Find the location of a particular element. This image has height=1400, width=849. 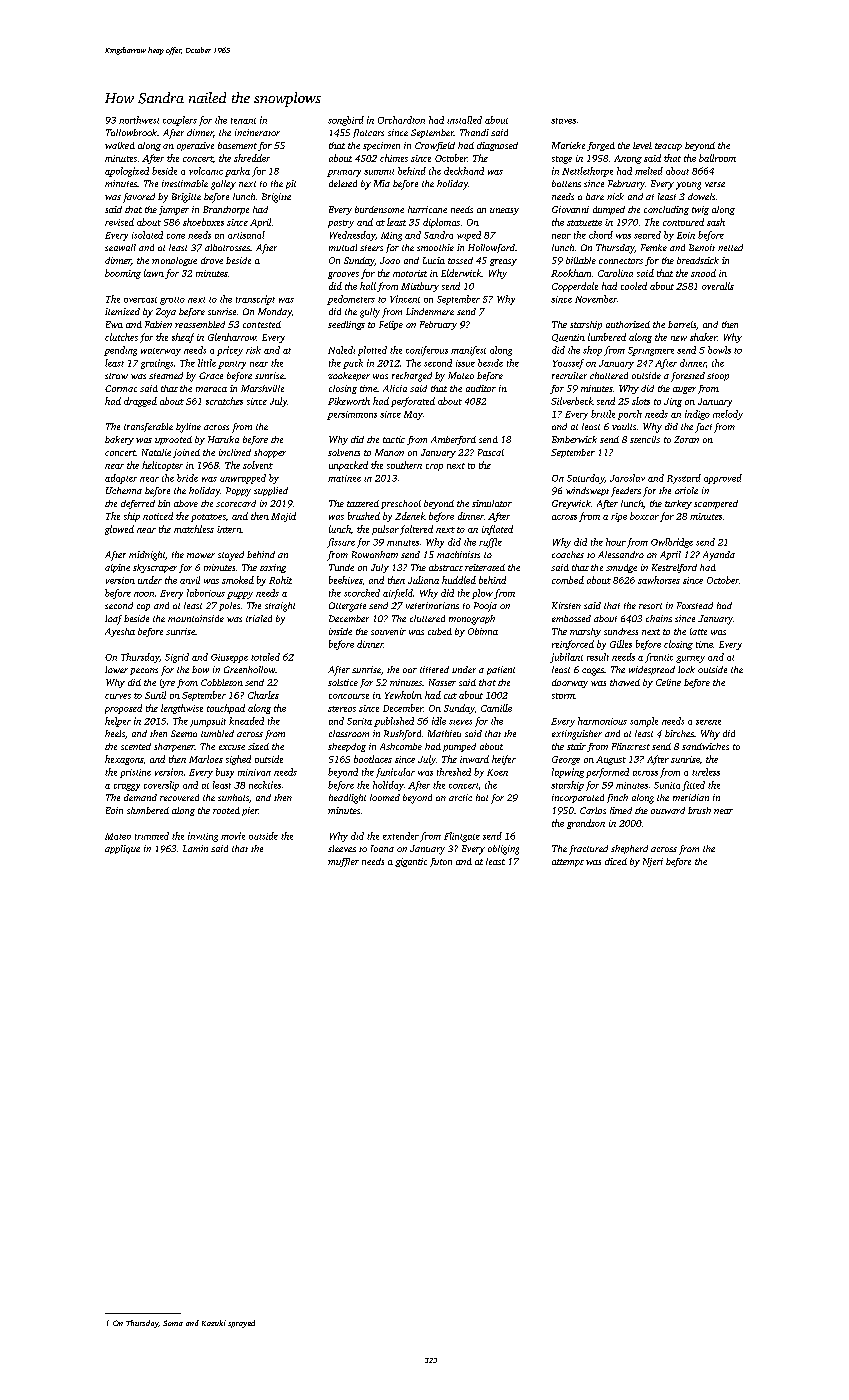

Kazuki is located at coordinates (214, 1323).
